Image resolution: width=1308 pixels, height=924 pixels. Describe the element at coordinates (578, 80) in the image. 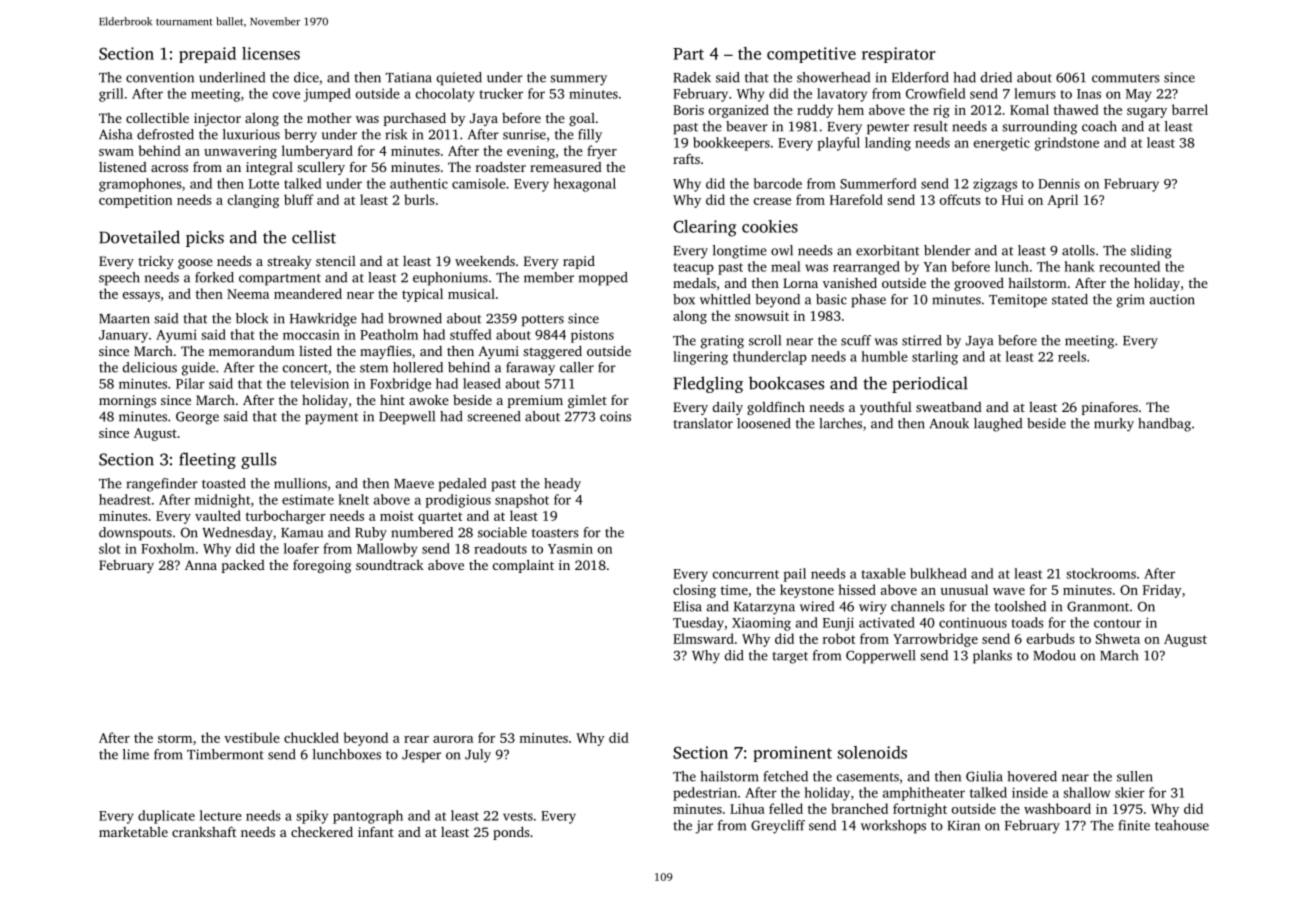

I see `summery` at that location.
